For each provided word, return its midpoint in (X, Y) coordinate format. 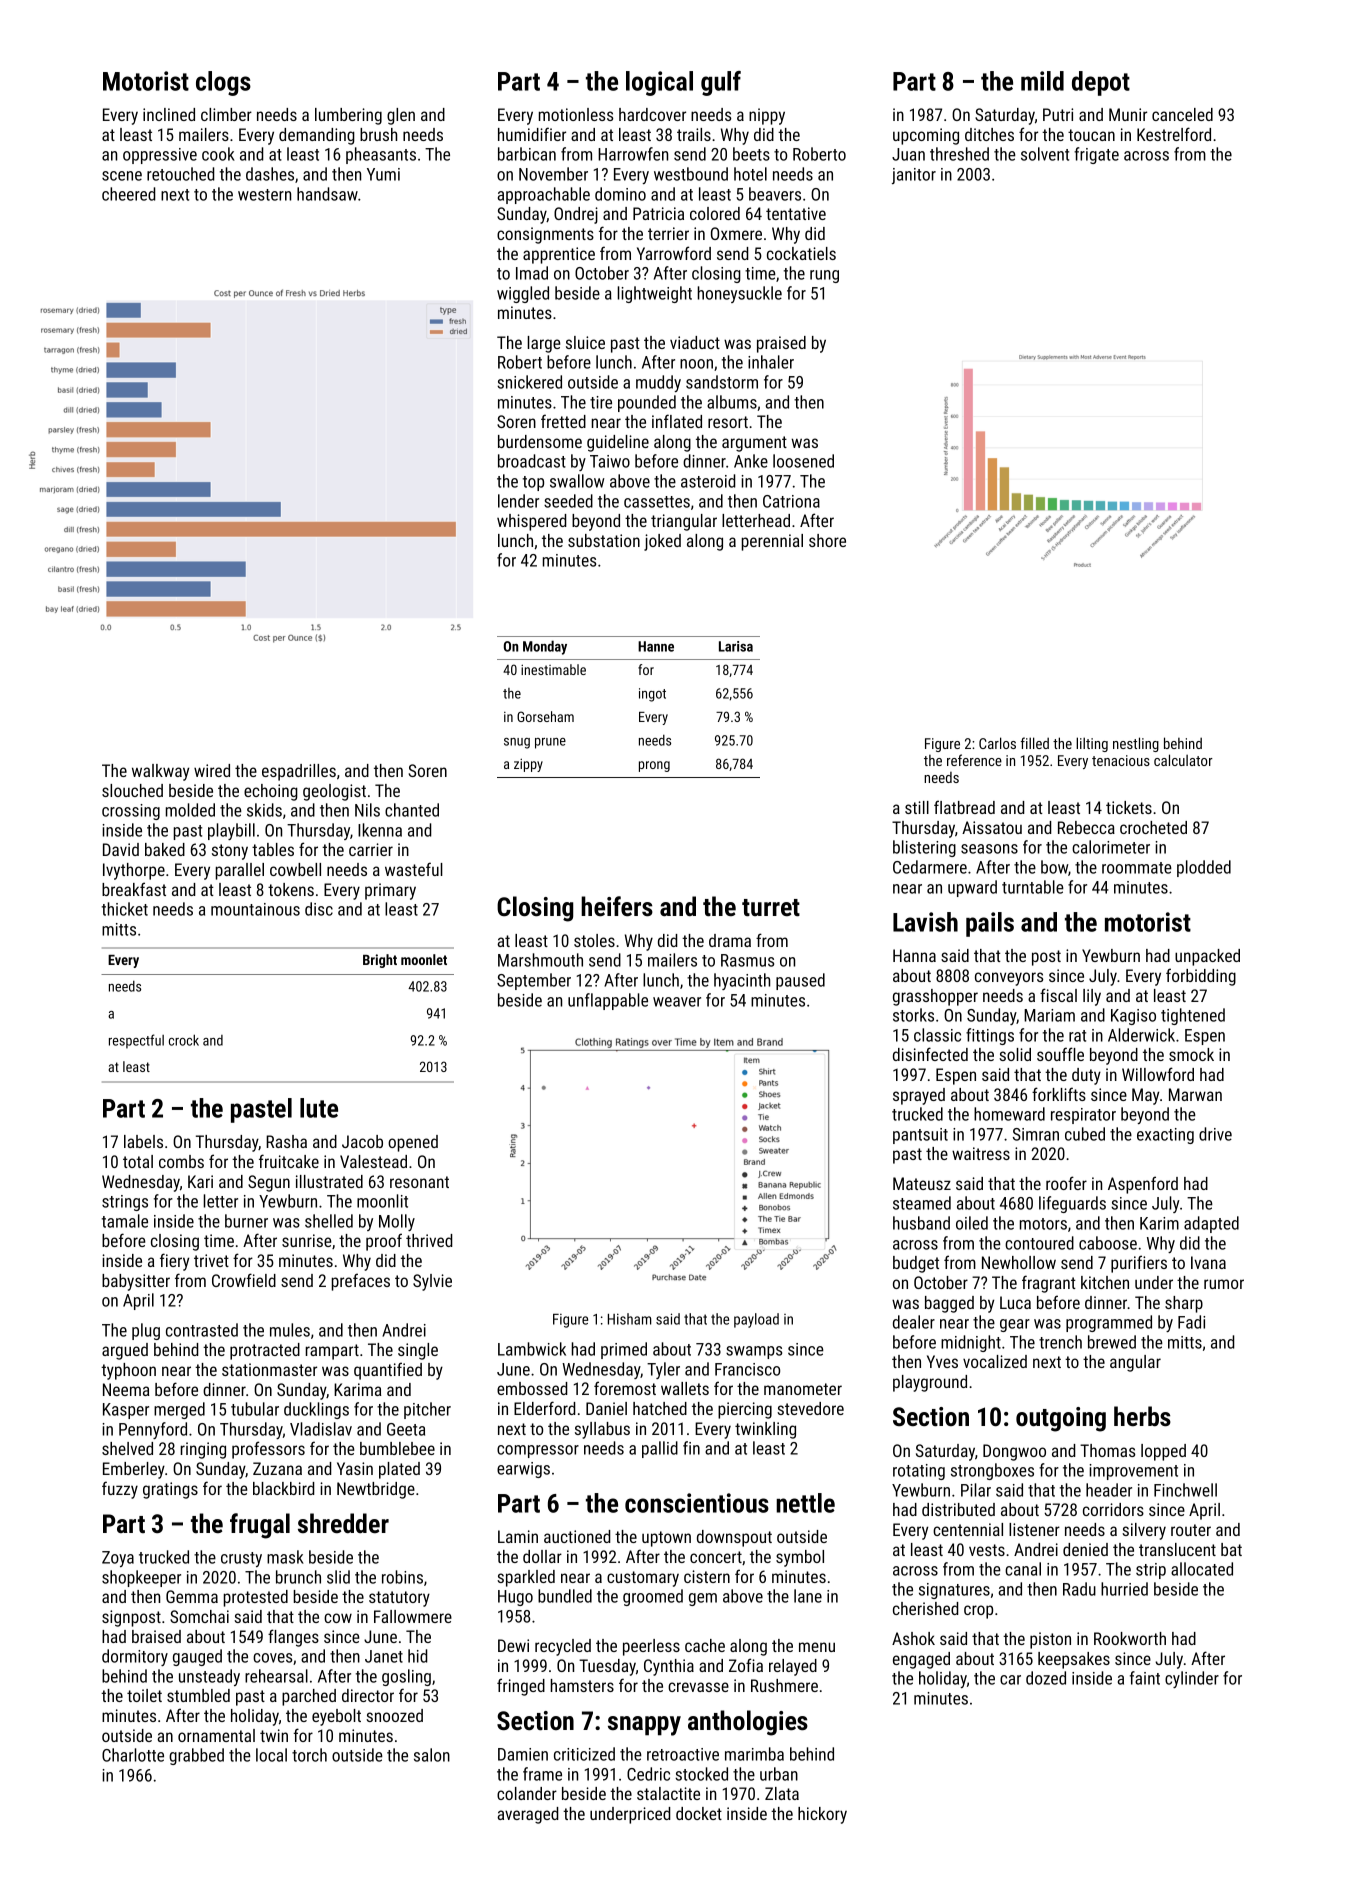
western (264, 195)
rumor (1224, 1284)
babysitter (136, 1282)
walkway (160, 772)
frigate (1096, 155)
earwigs (523, 1470)
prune (550, 743)
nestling (1136, 744)
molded (190, 810)
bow (1054, 867)
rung (824, 276)
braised (156, 1636)
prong (654, 766)
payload (756, 1320)
